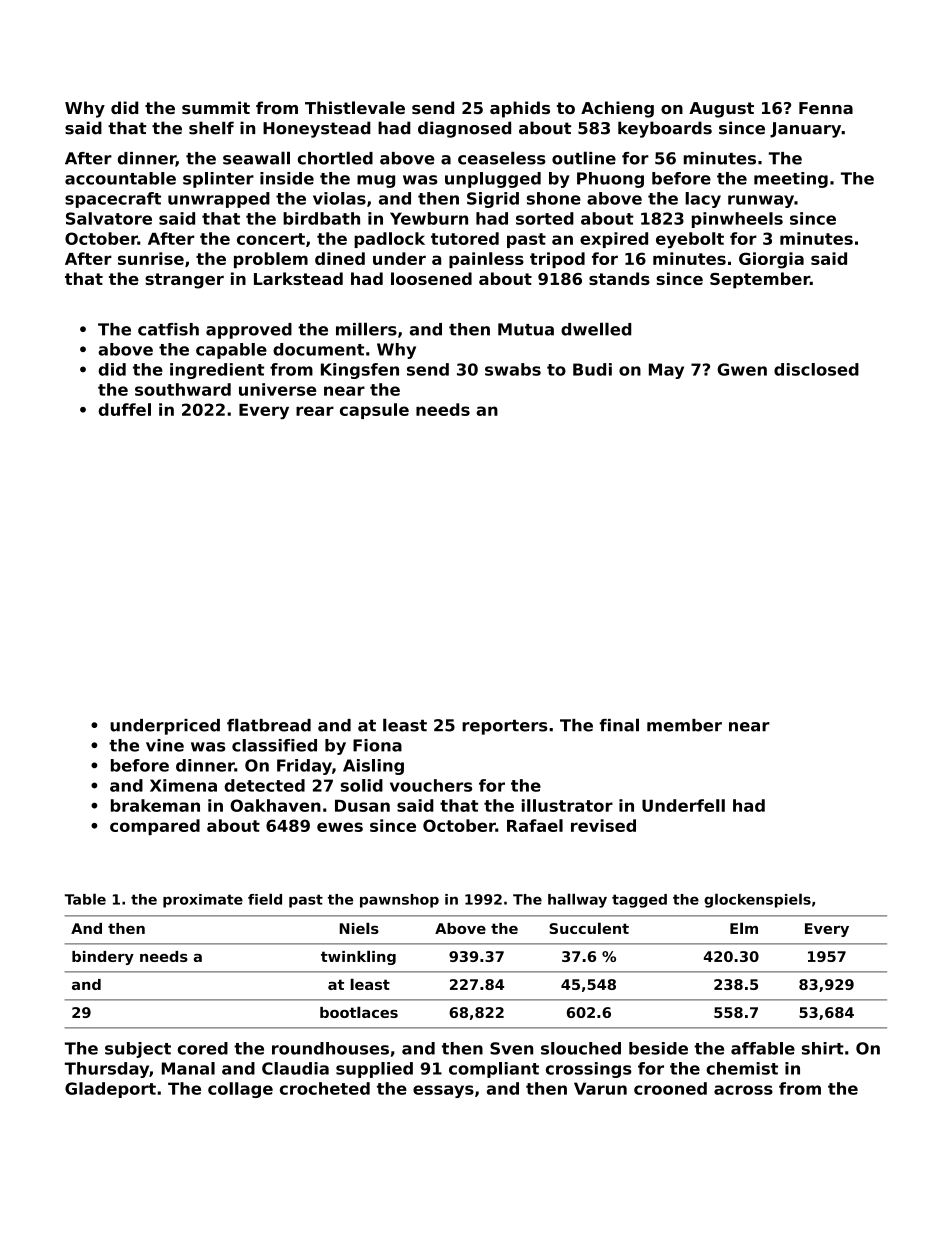  Describe the element at coordinates (684, 725) in the document. I see `member` at that location.
